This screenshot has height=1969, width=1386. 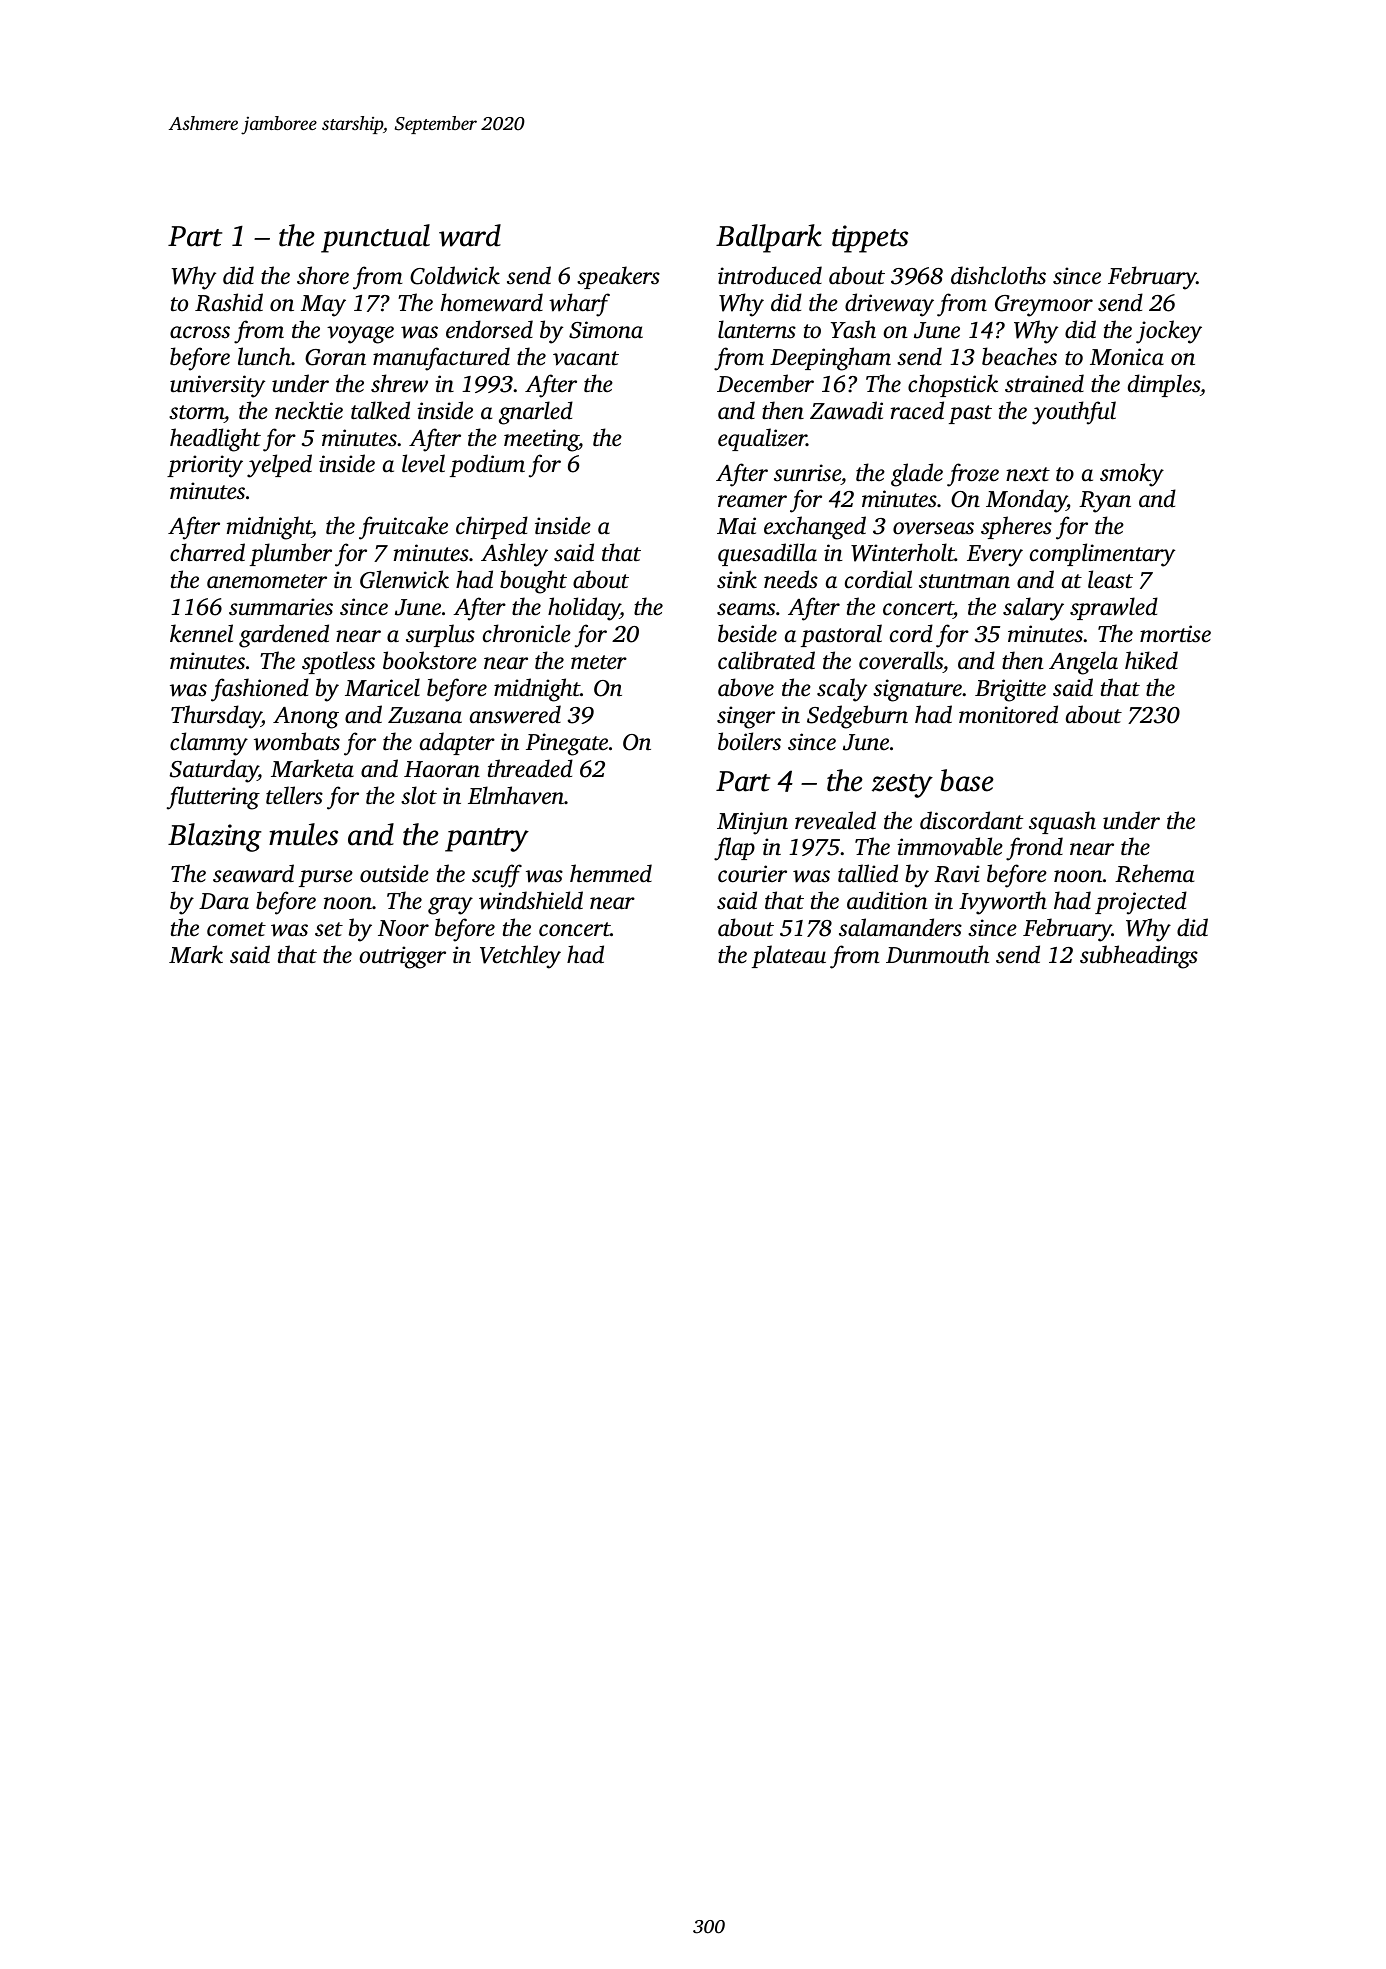 What do you see at coordinates (770, 275) in the screenshot?
I see `introduced` at bounding box center [770, 275].
